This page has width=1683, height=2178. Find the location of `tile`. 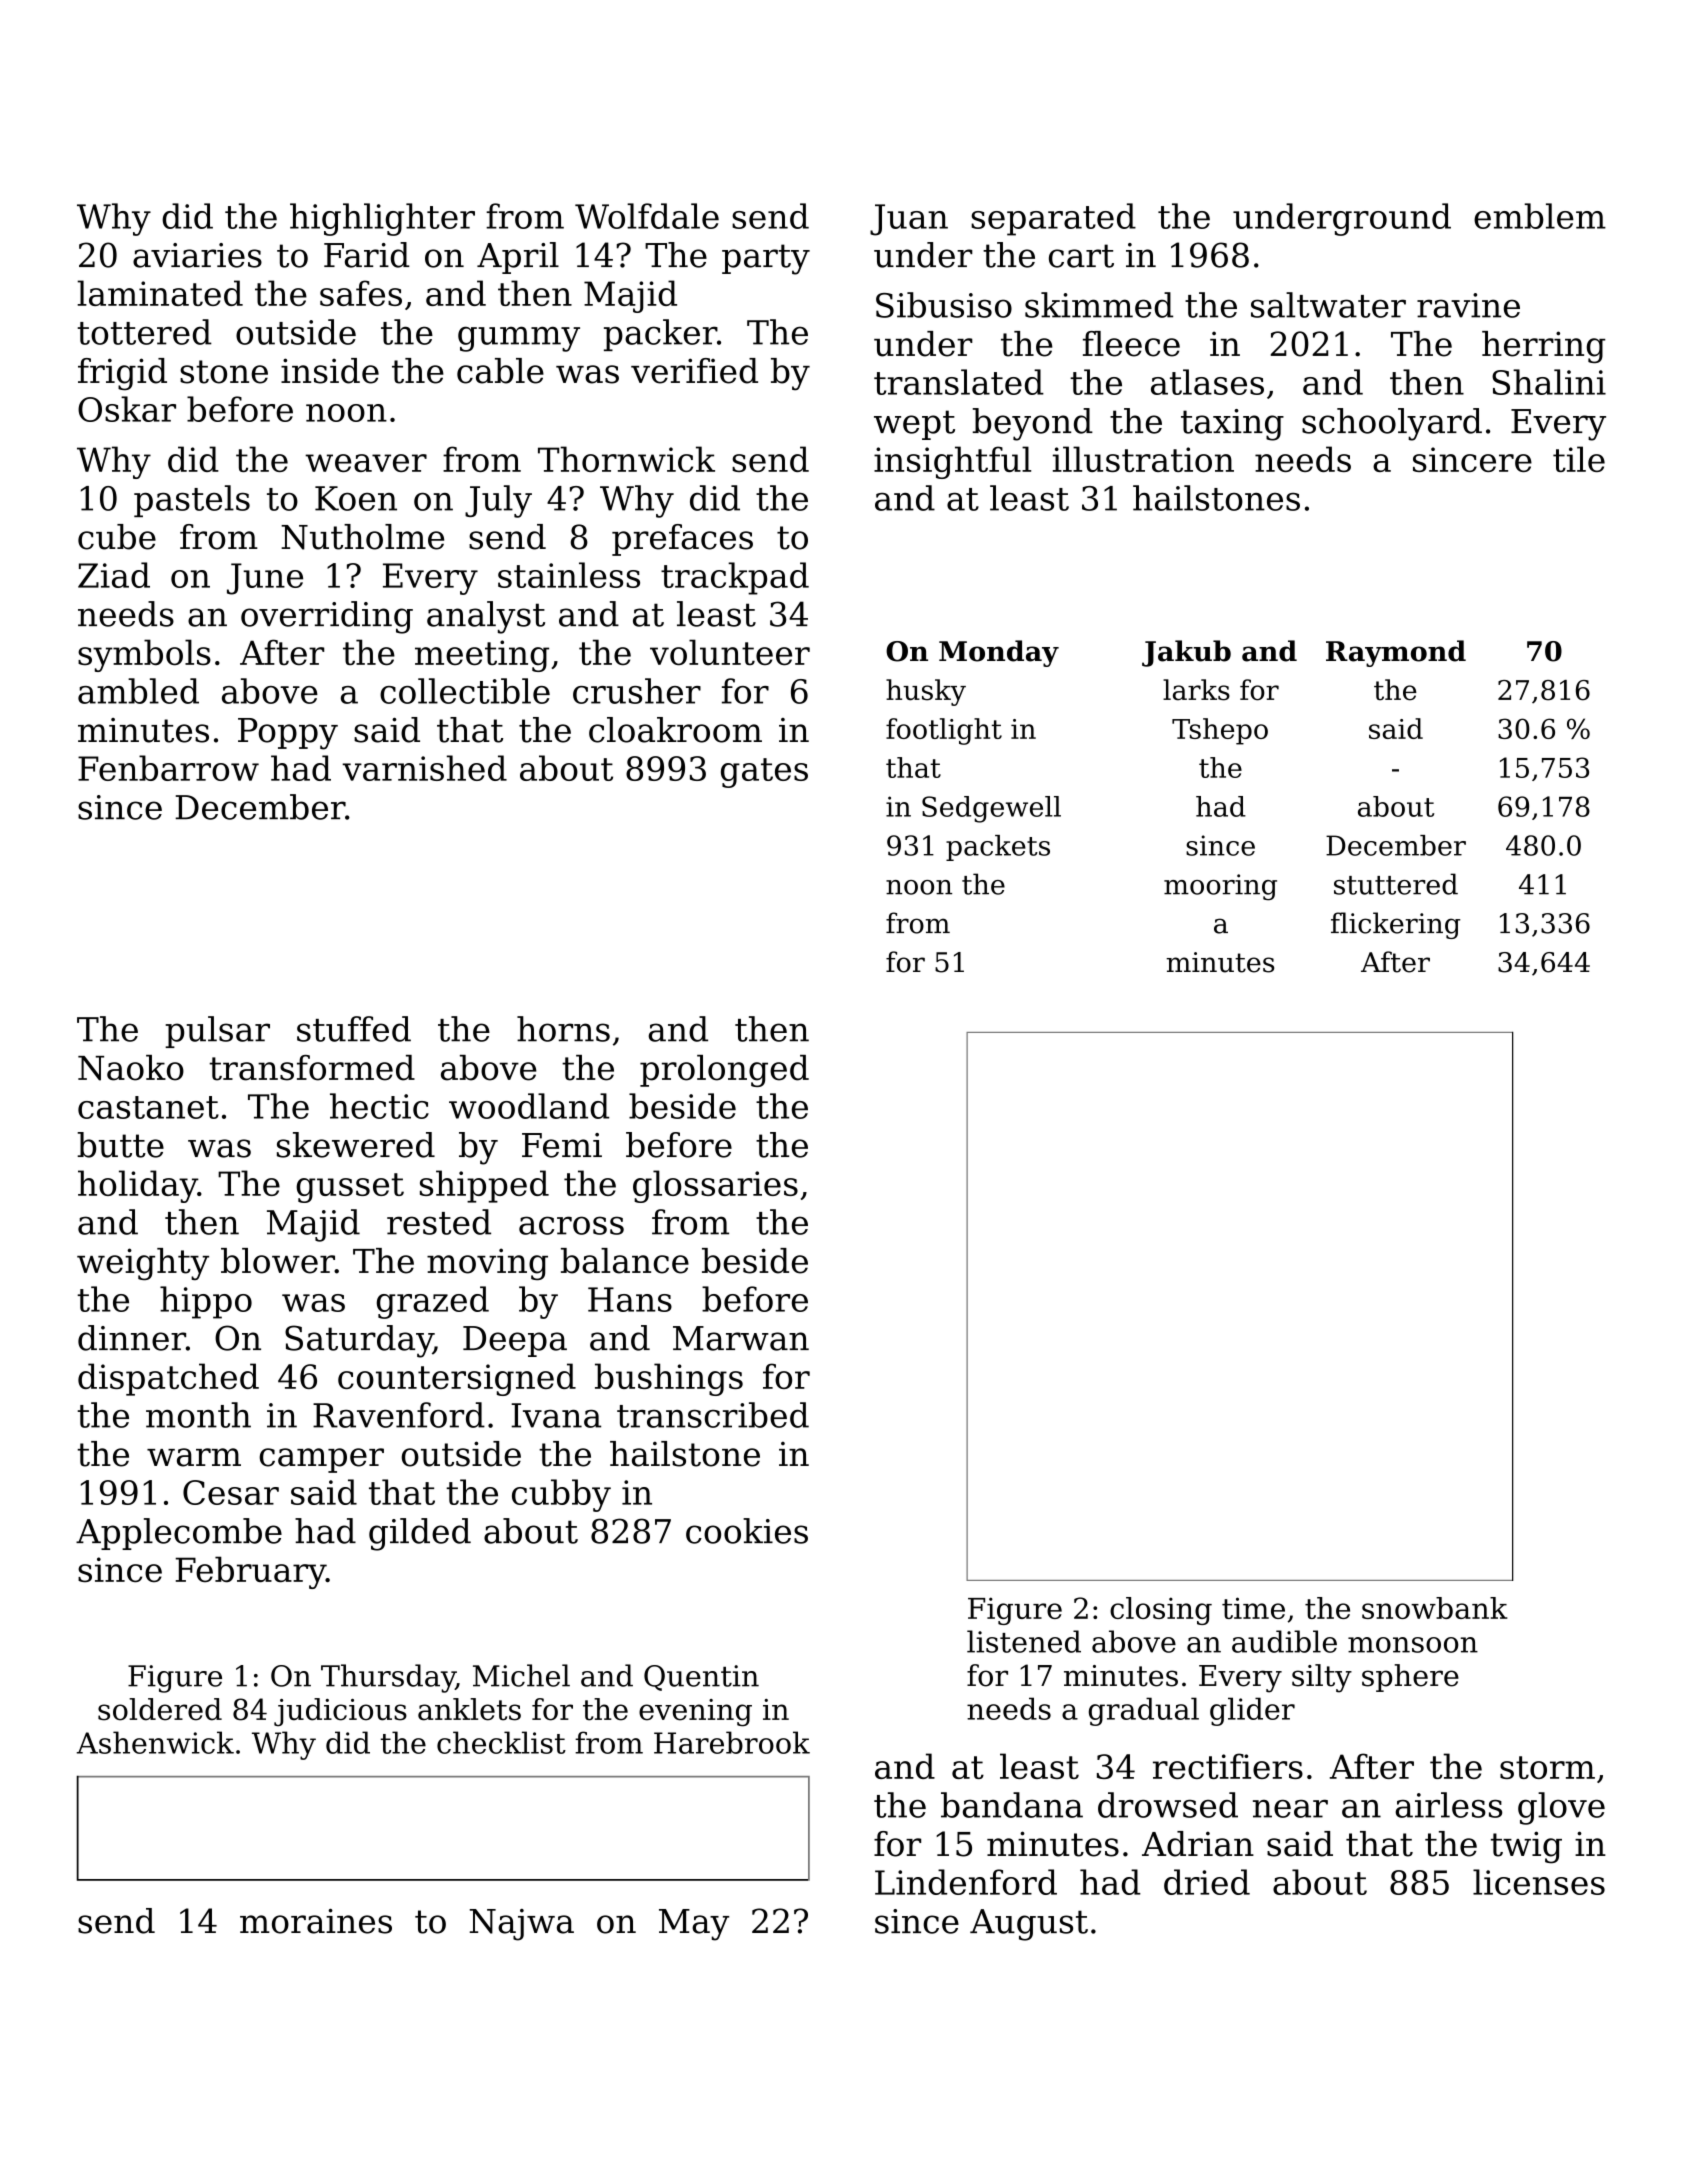

tile is located at coordinates (1579, 459).
